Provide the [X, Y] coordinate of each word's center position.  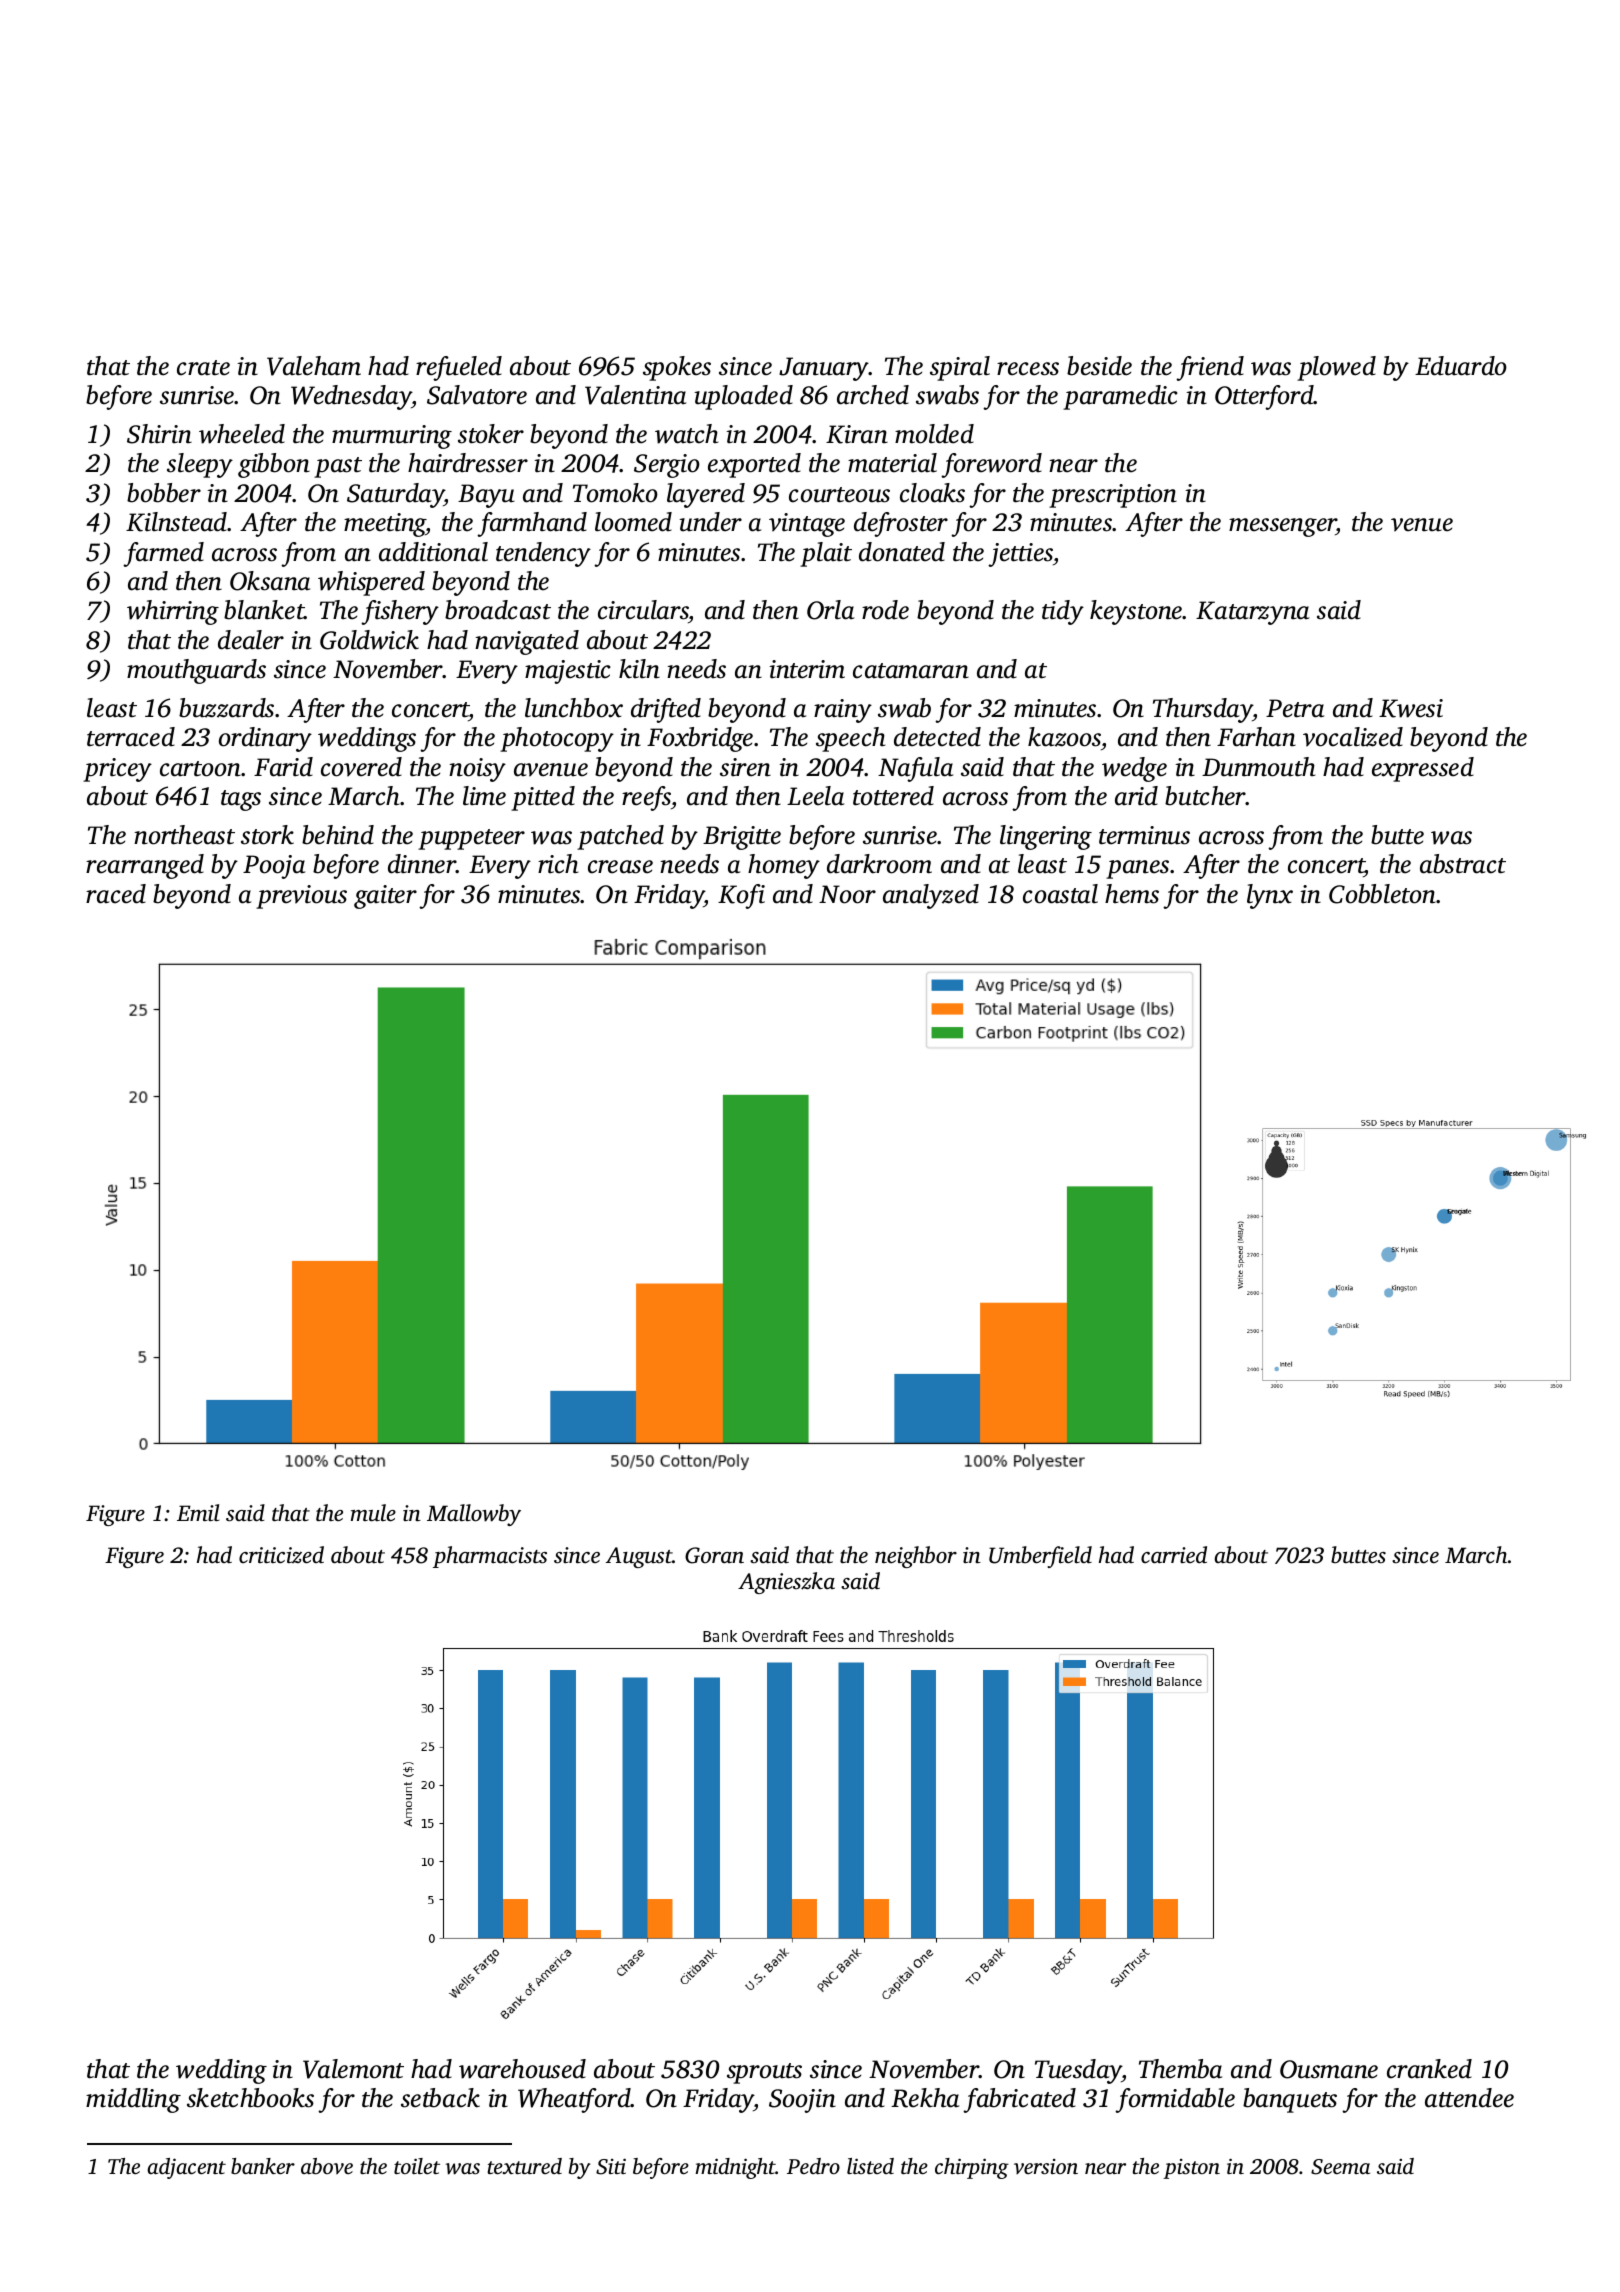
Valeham [314, 366]
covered [361, 767]
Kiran [857, 434]
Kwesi [1411, 708]
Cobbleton [1382, 894]
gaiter [385, 897]
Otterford [1264, 397]
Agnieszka [786, 1583]
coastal [1060, 894]
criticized [281, 1555]
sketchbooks [250, 2098]
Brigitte [742, 838]
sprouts [764, 2073]
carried [1174, 1555]
